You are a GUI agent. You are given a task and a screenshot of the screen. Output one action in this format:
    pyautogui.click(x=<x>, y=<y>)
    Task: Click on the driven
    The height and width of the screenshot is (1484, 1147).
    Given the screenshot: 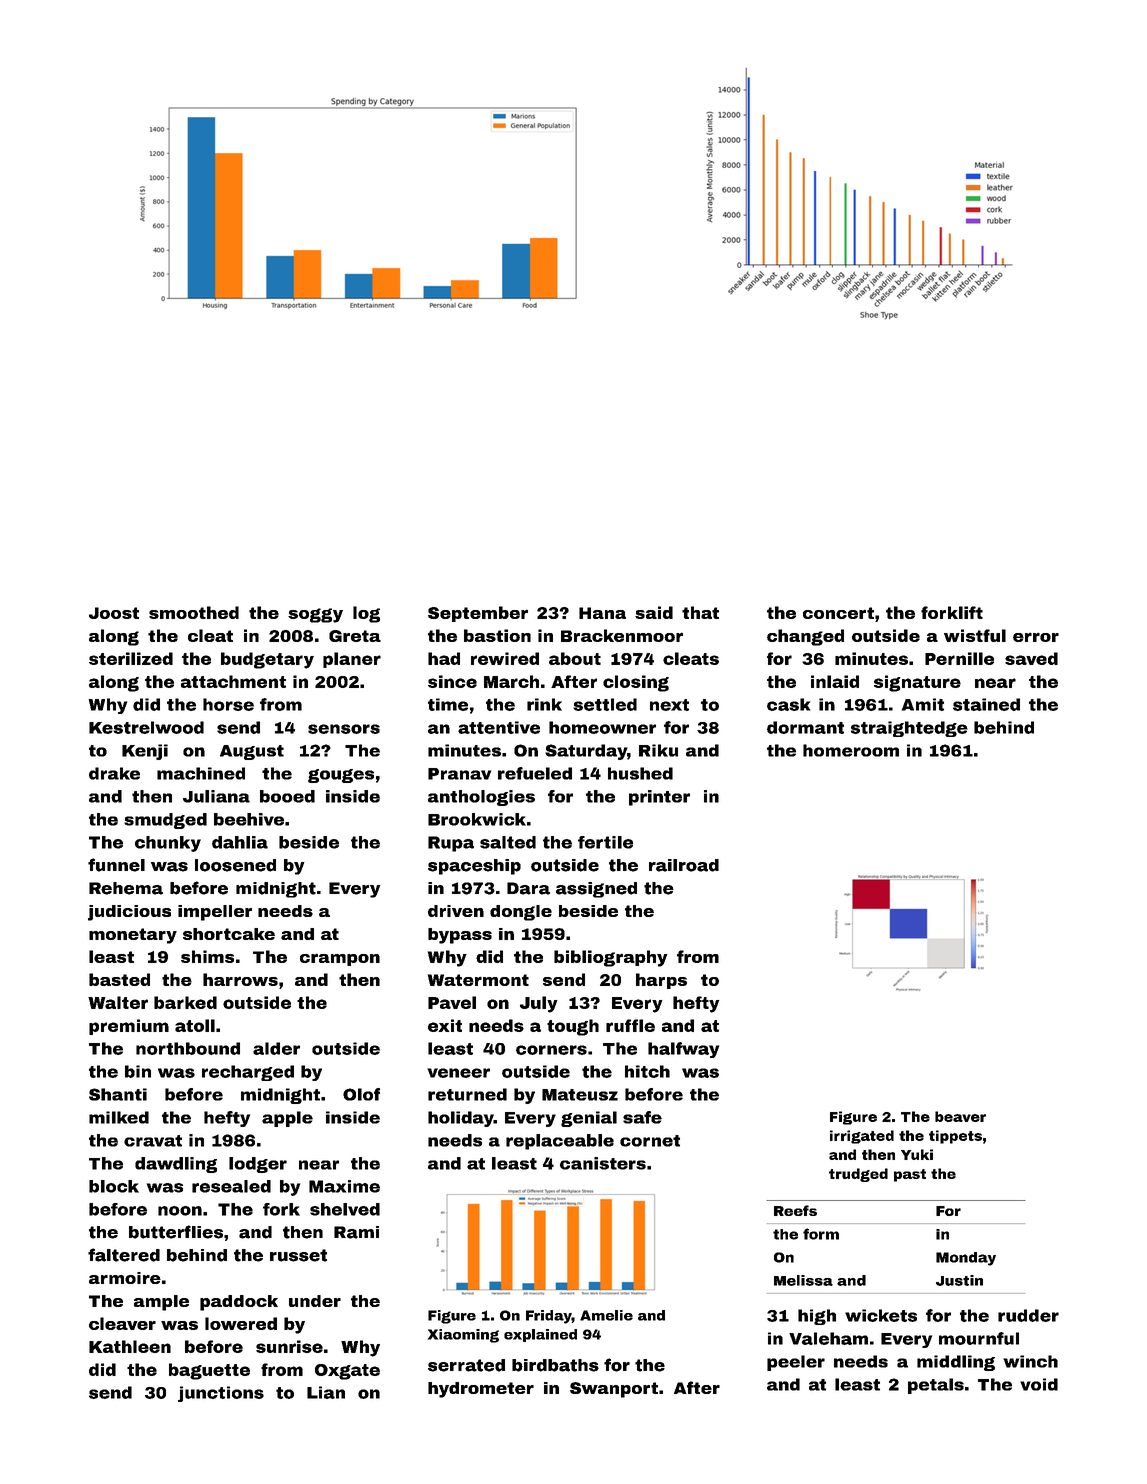 What is the action you would take?
    pyautogui.click(x=456, y=911)
